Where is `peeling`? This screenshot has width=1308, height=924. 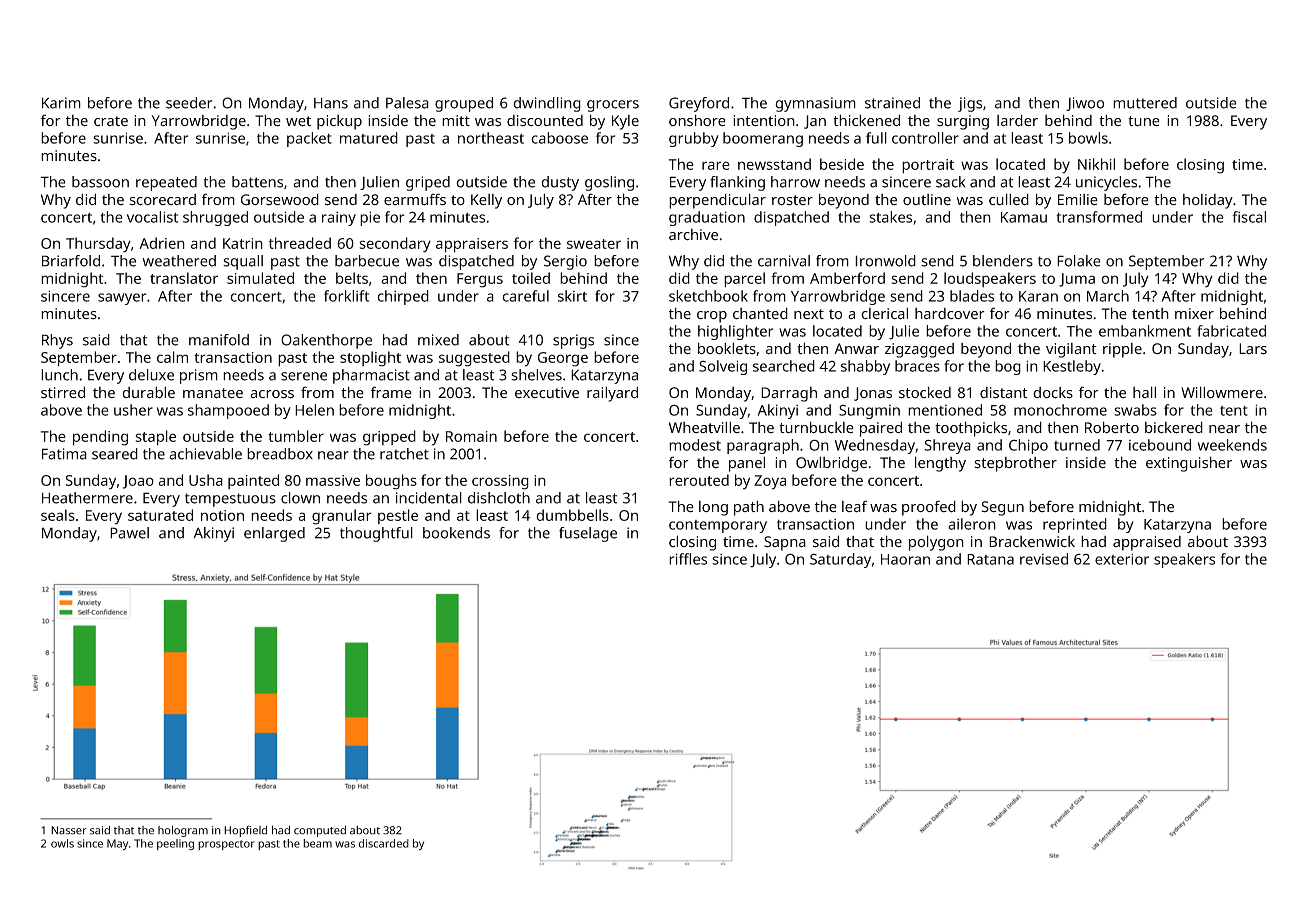
peeling is located at coordinates (175, 844).
